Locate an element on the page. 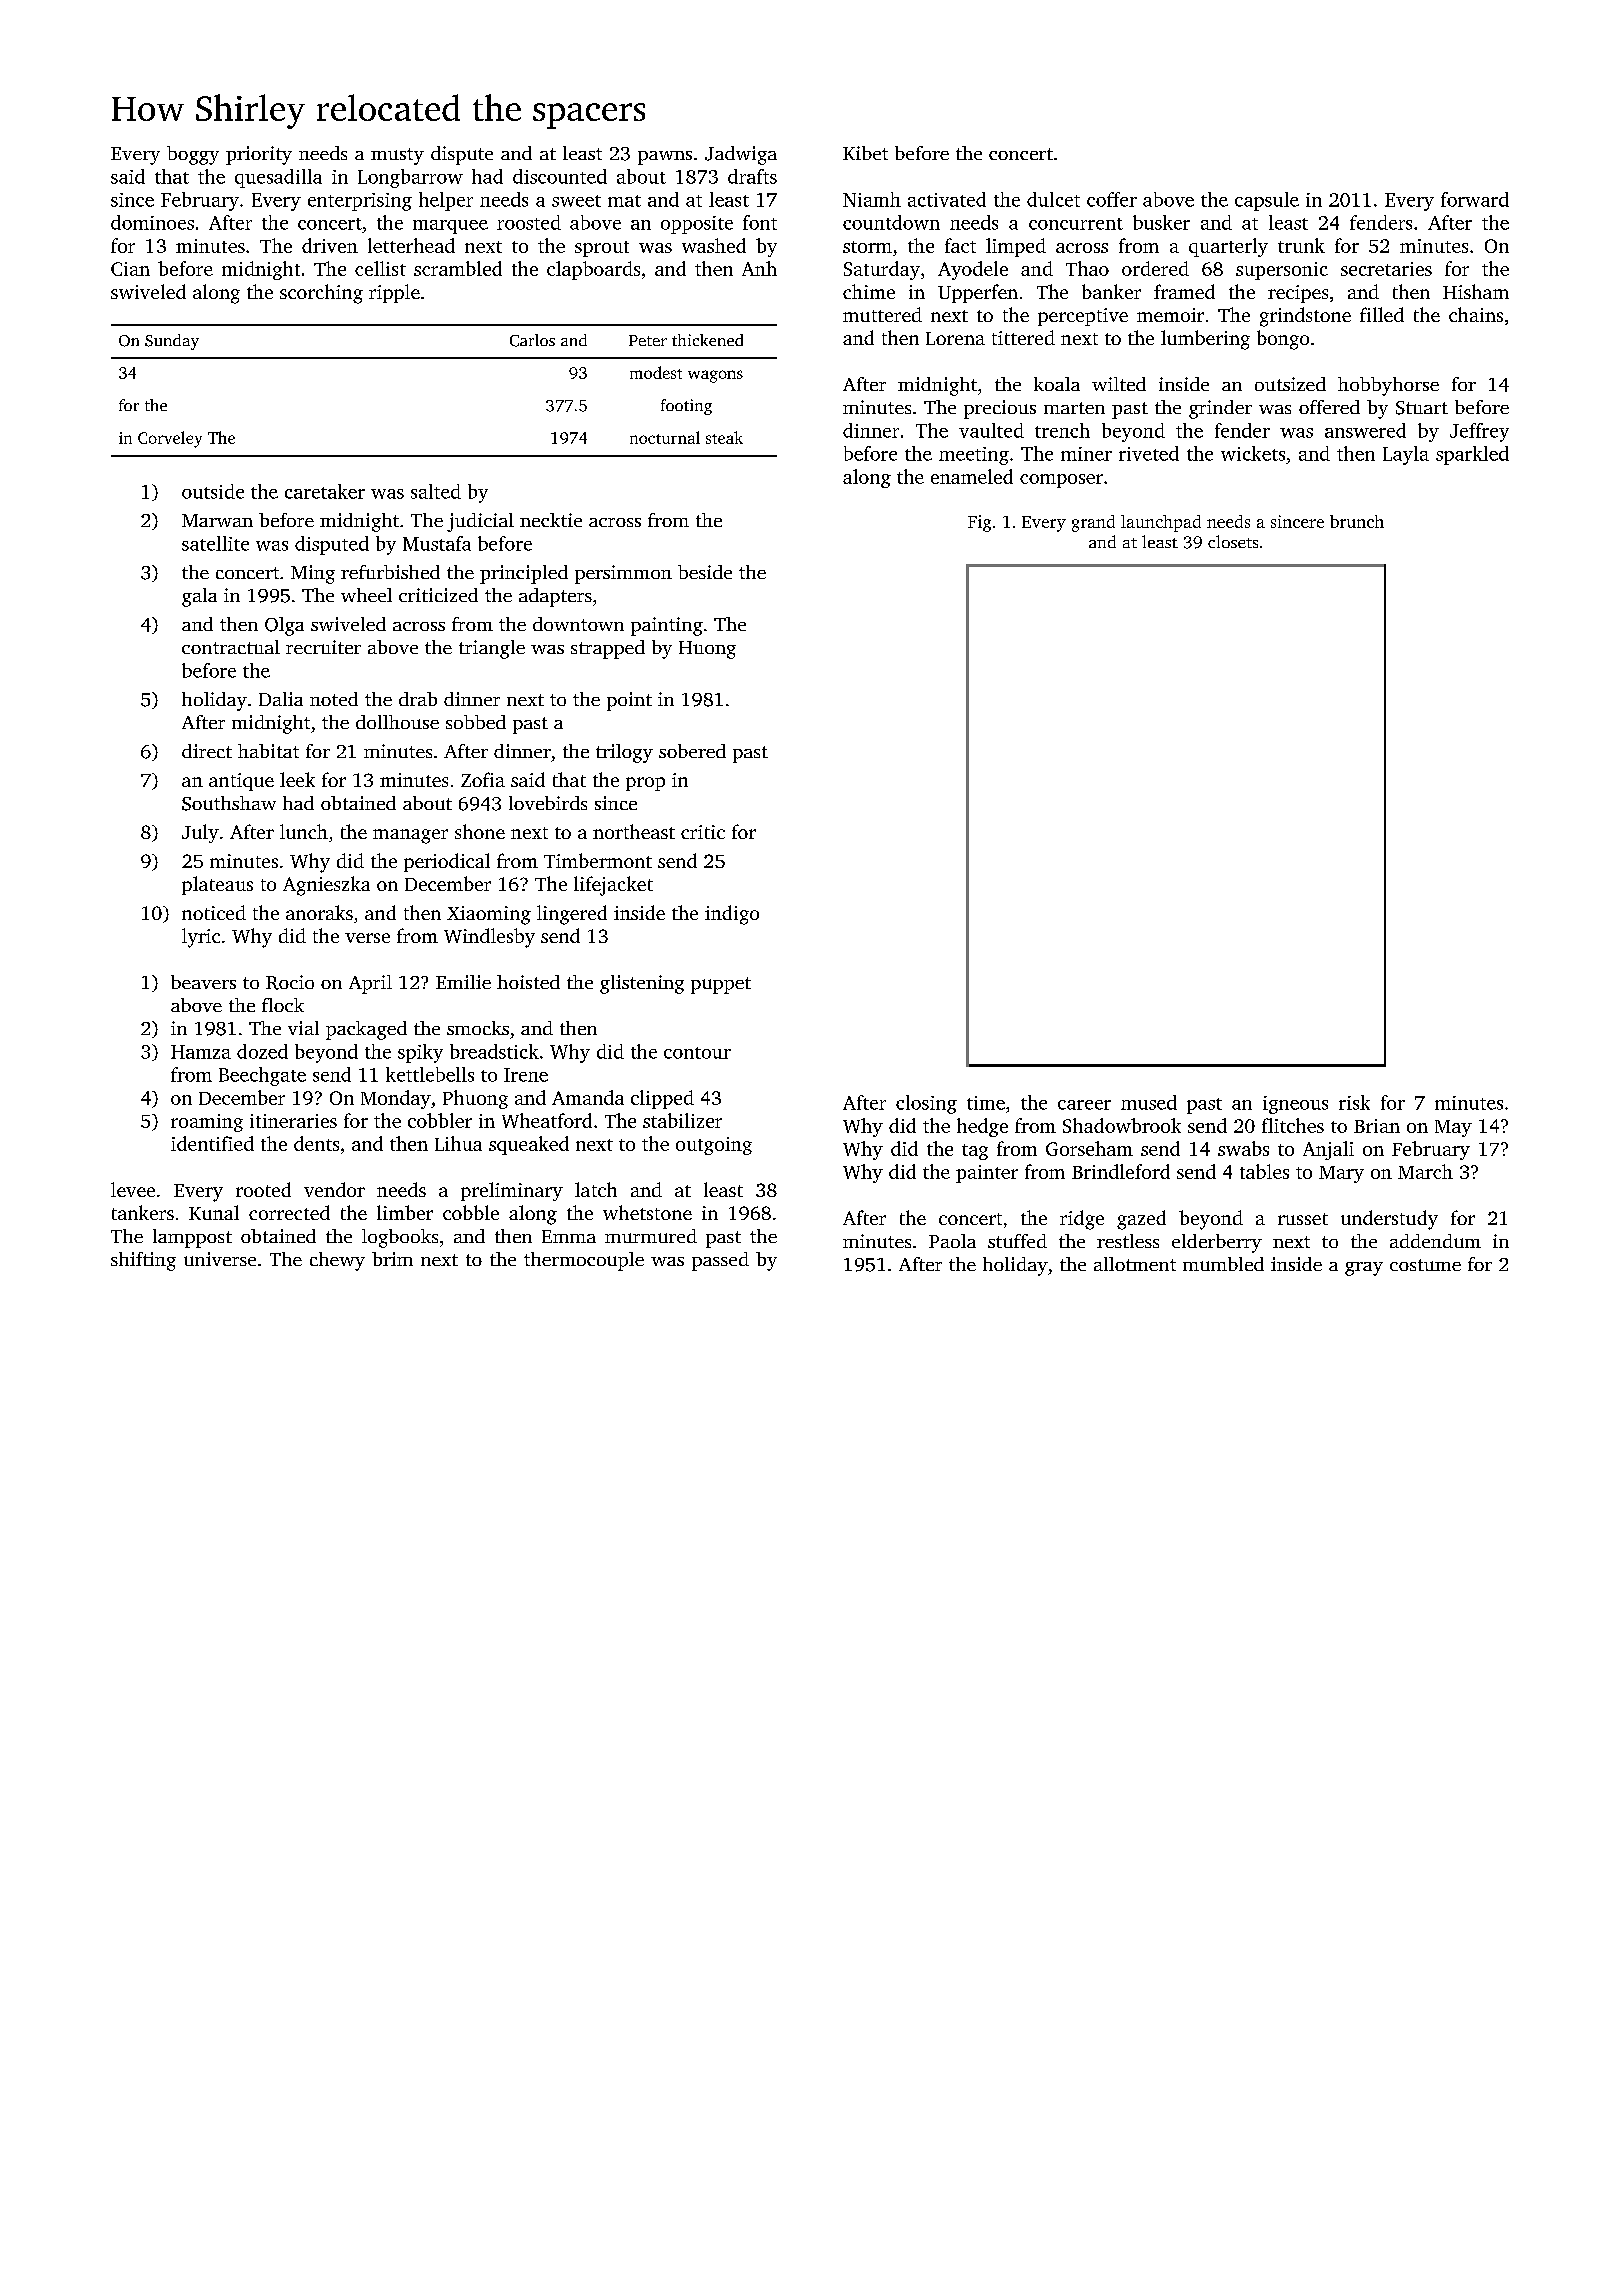  sobered is located at coordinates (692, 751).
